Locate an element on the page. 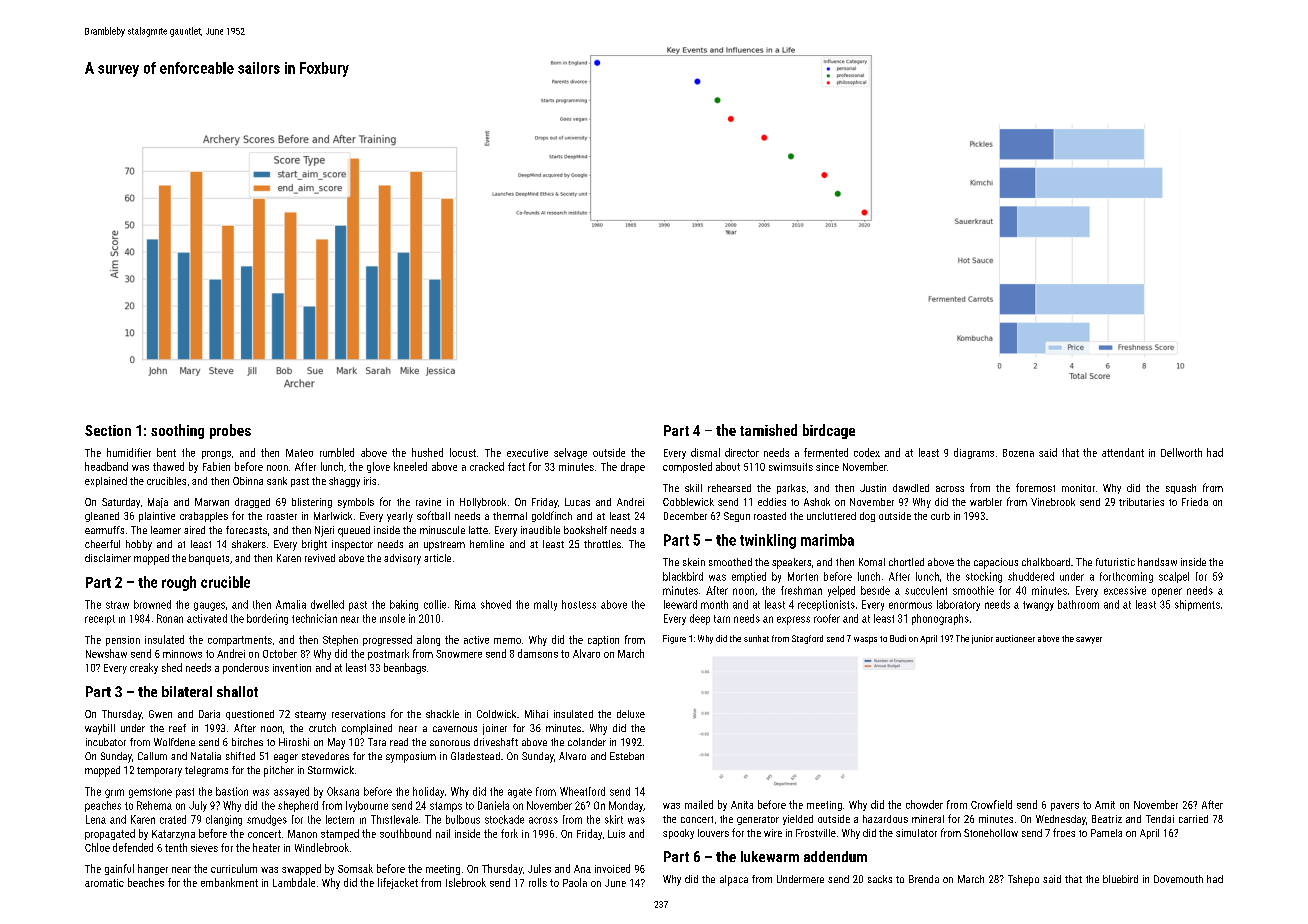 The image size is (1308, 924). locust is located at coordinates (463, 452).
